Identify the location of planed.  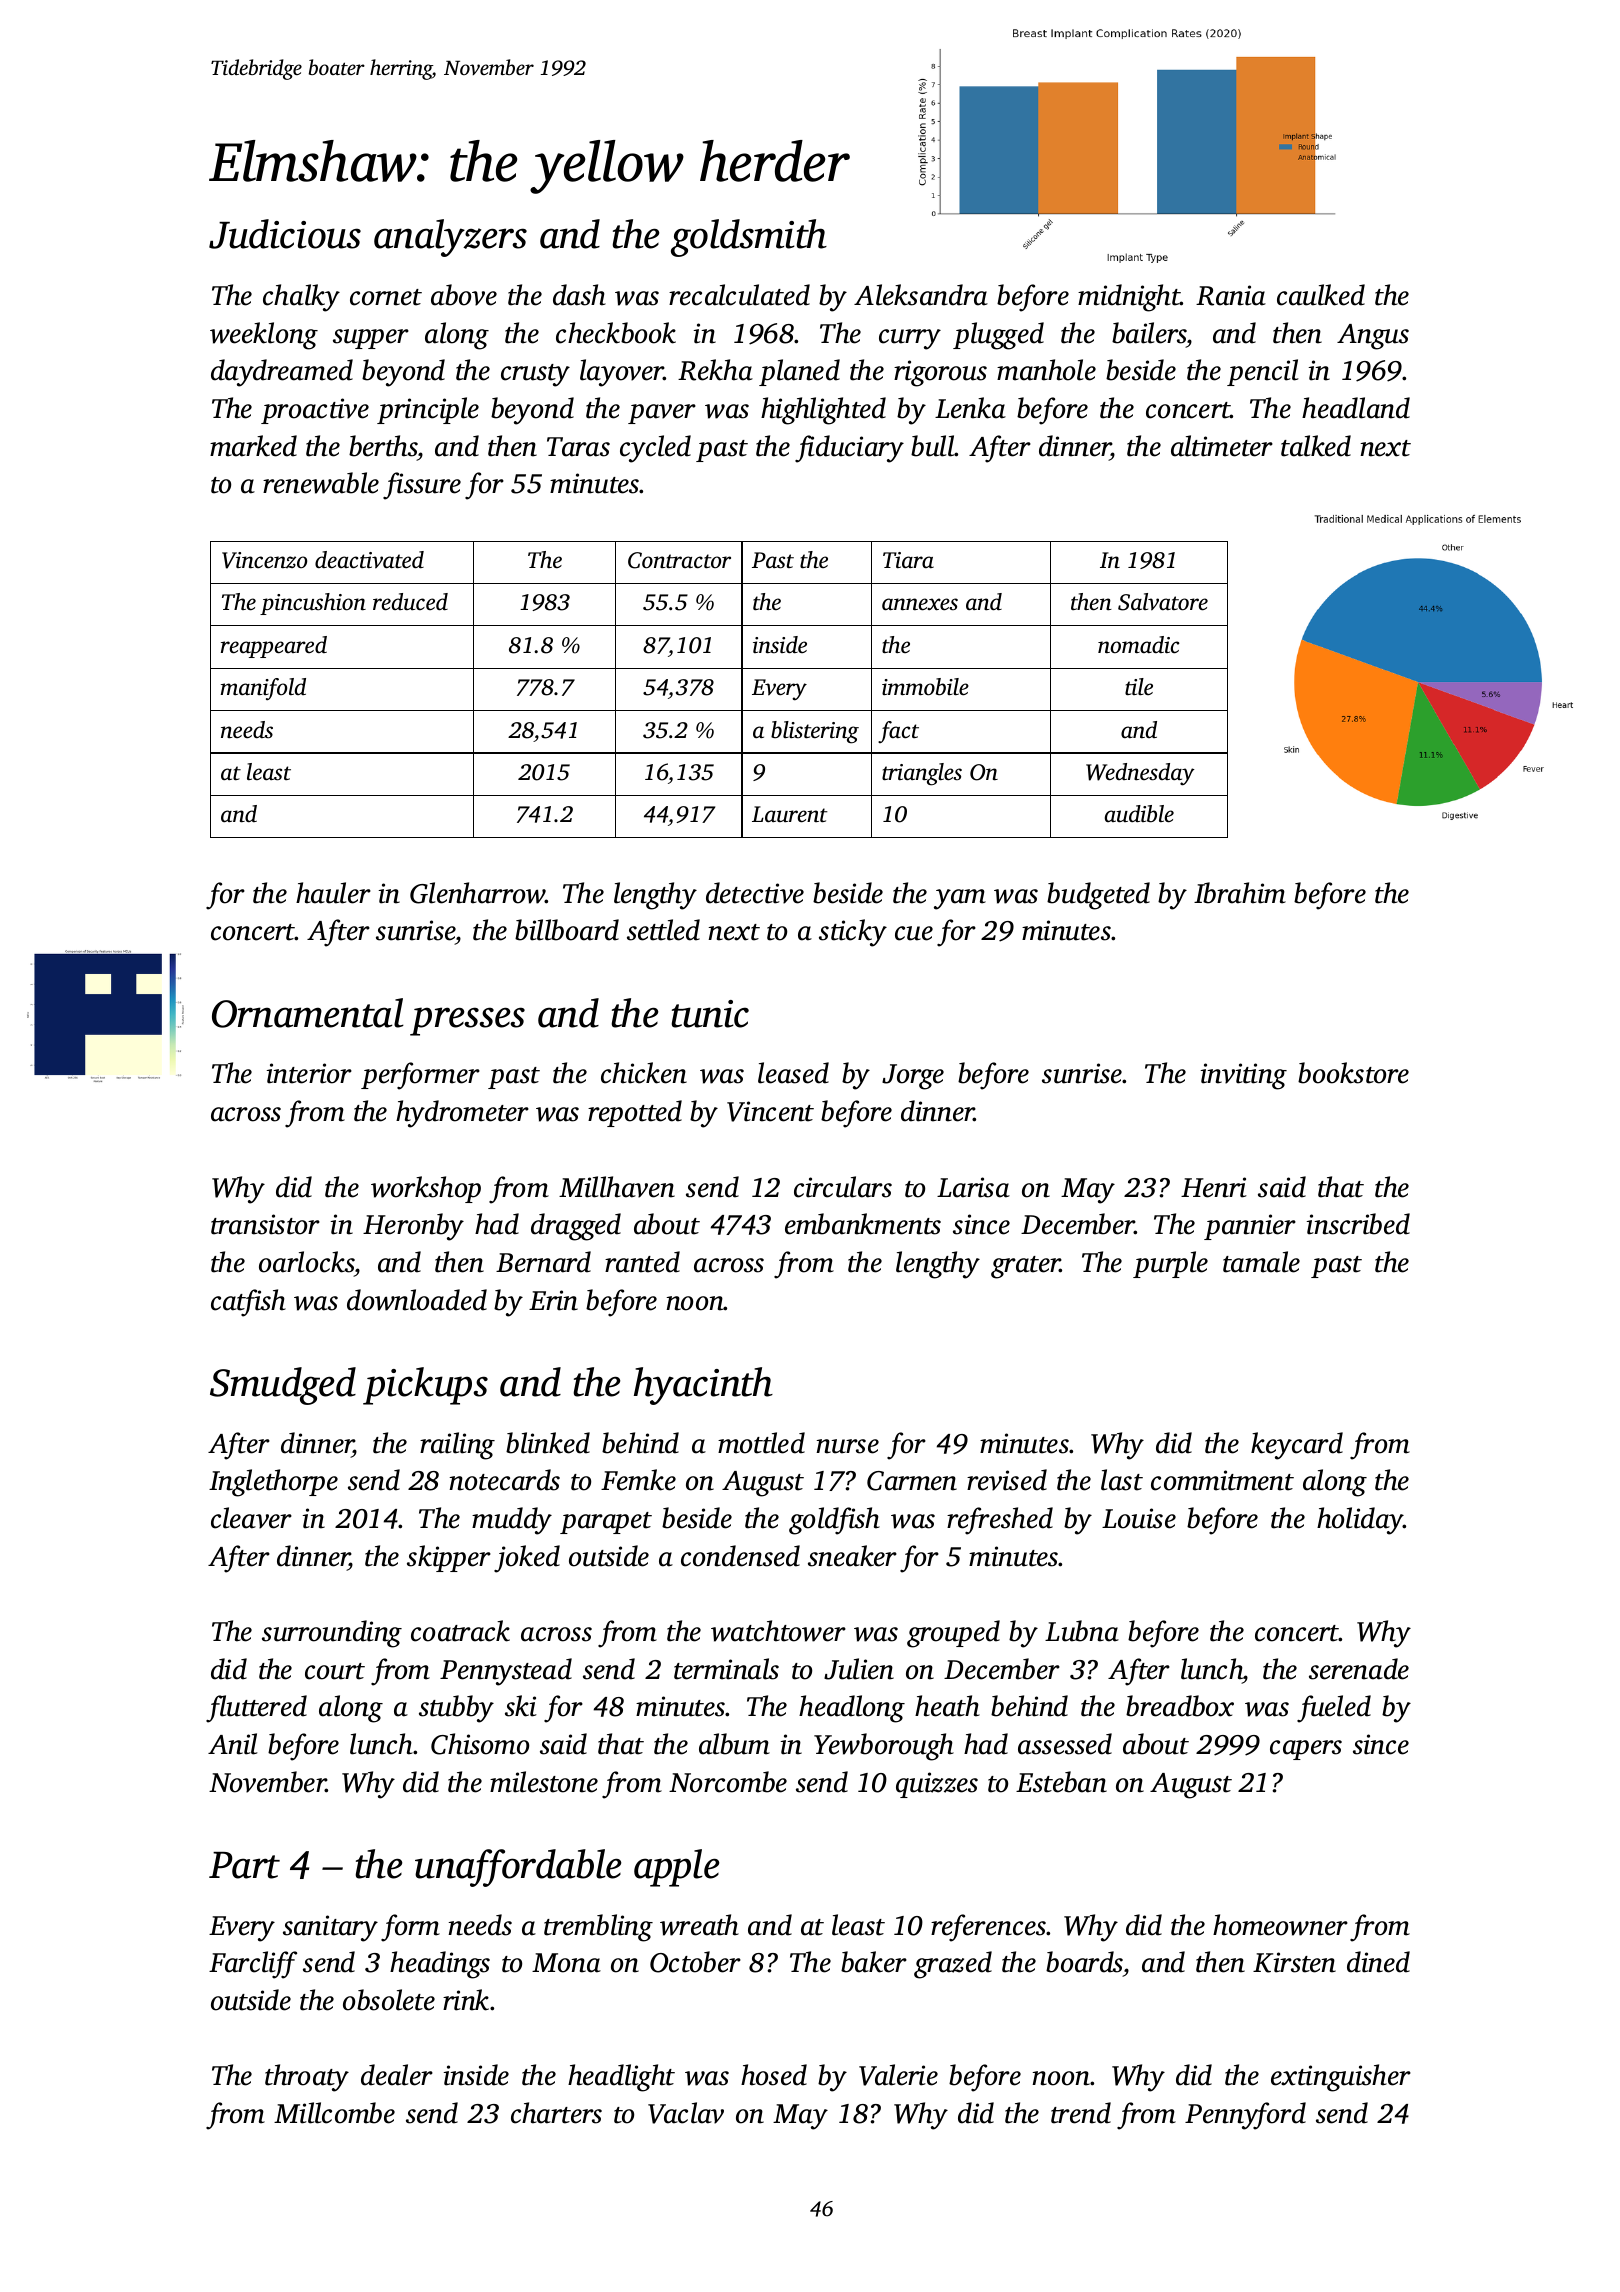
(799, 372).
